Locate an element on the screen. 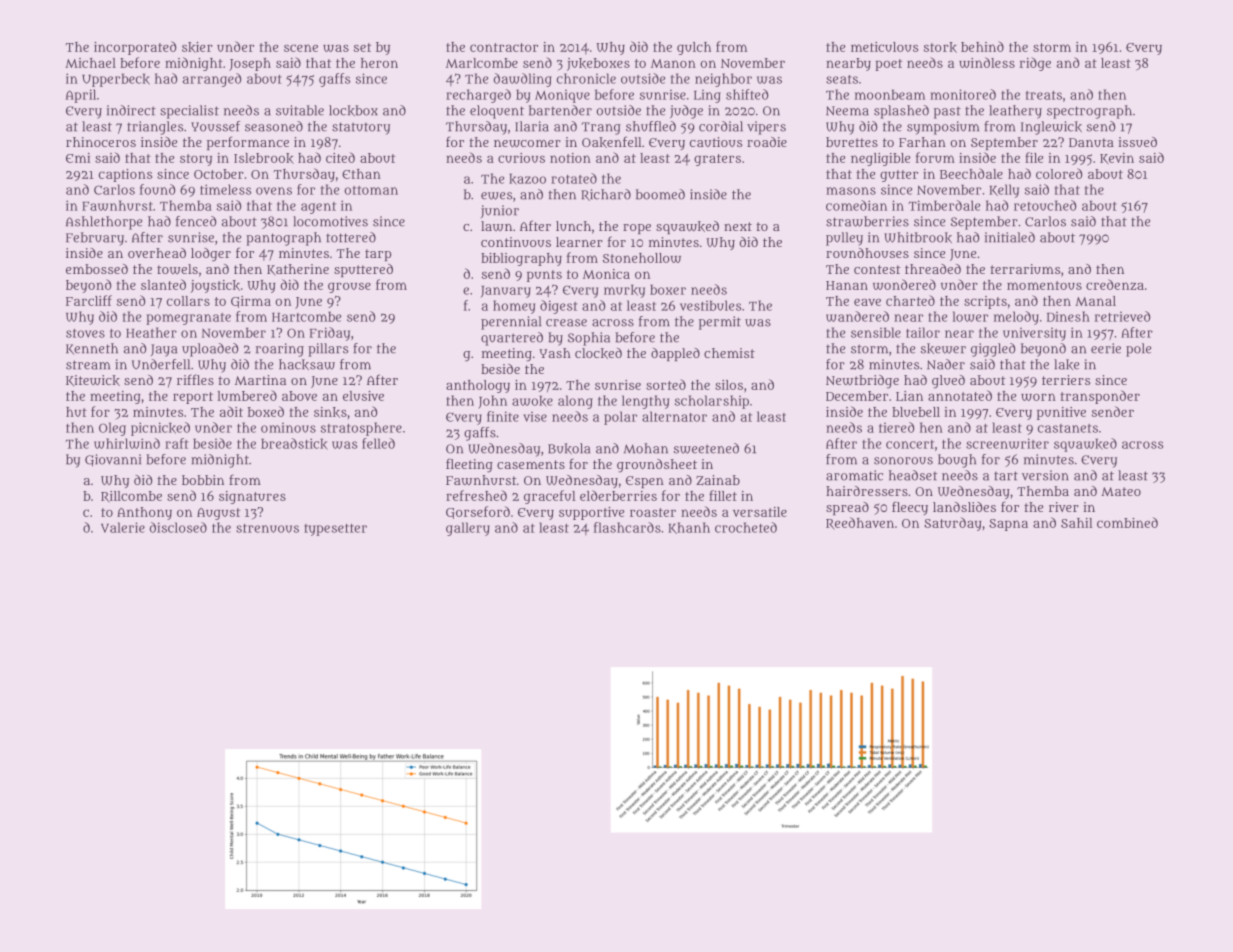  above is located at coordinates (299, 396).
